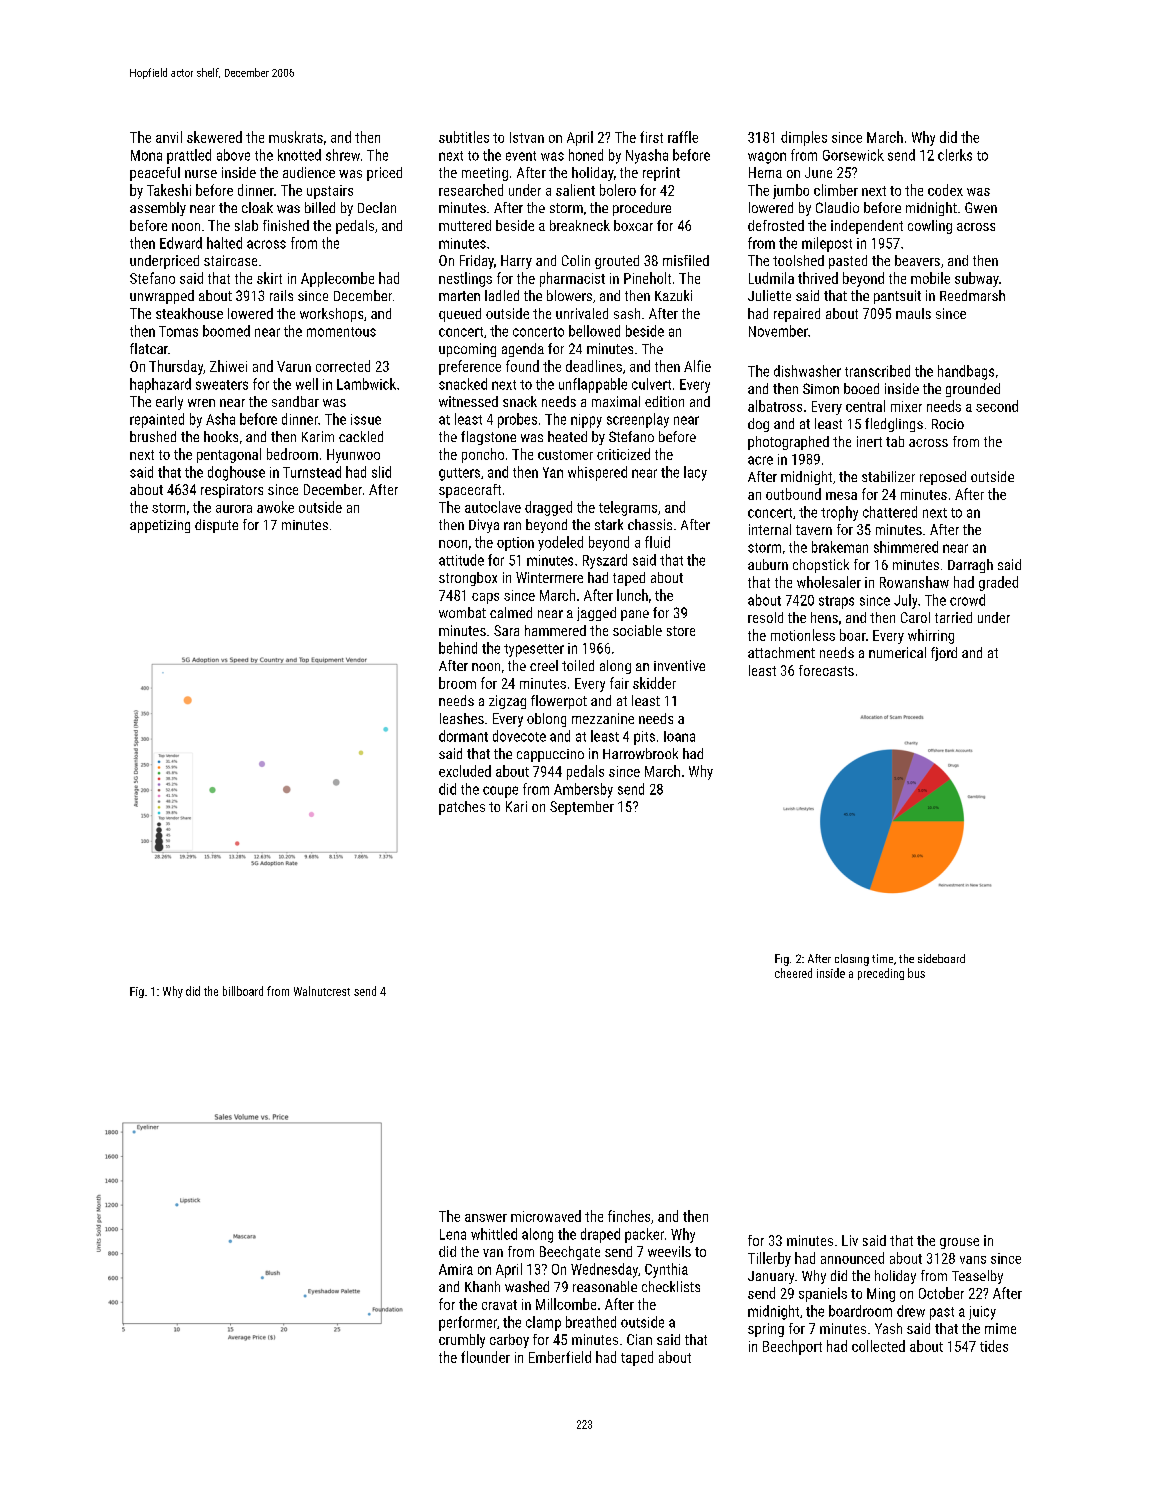  I want to click on anvil, so click(169, 137).
